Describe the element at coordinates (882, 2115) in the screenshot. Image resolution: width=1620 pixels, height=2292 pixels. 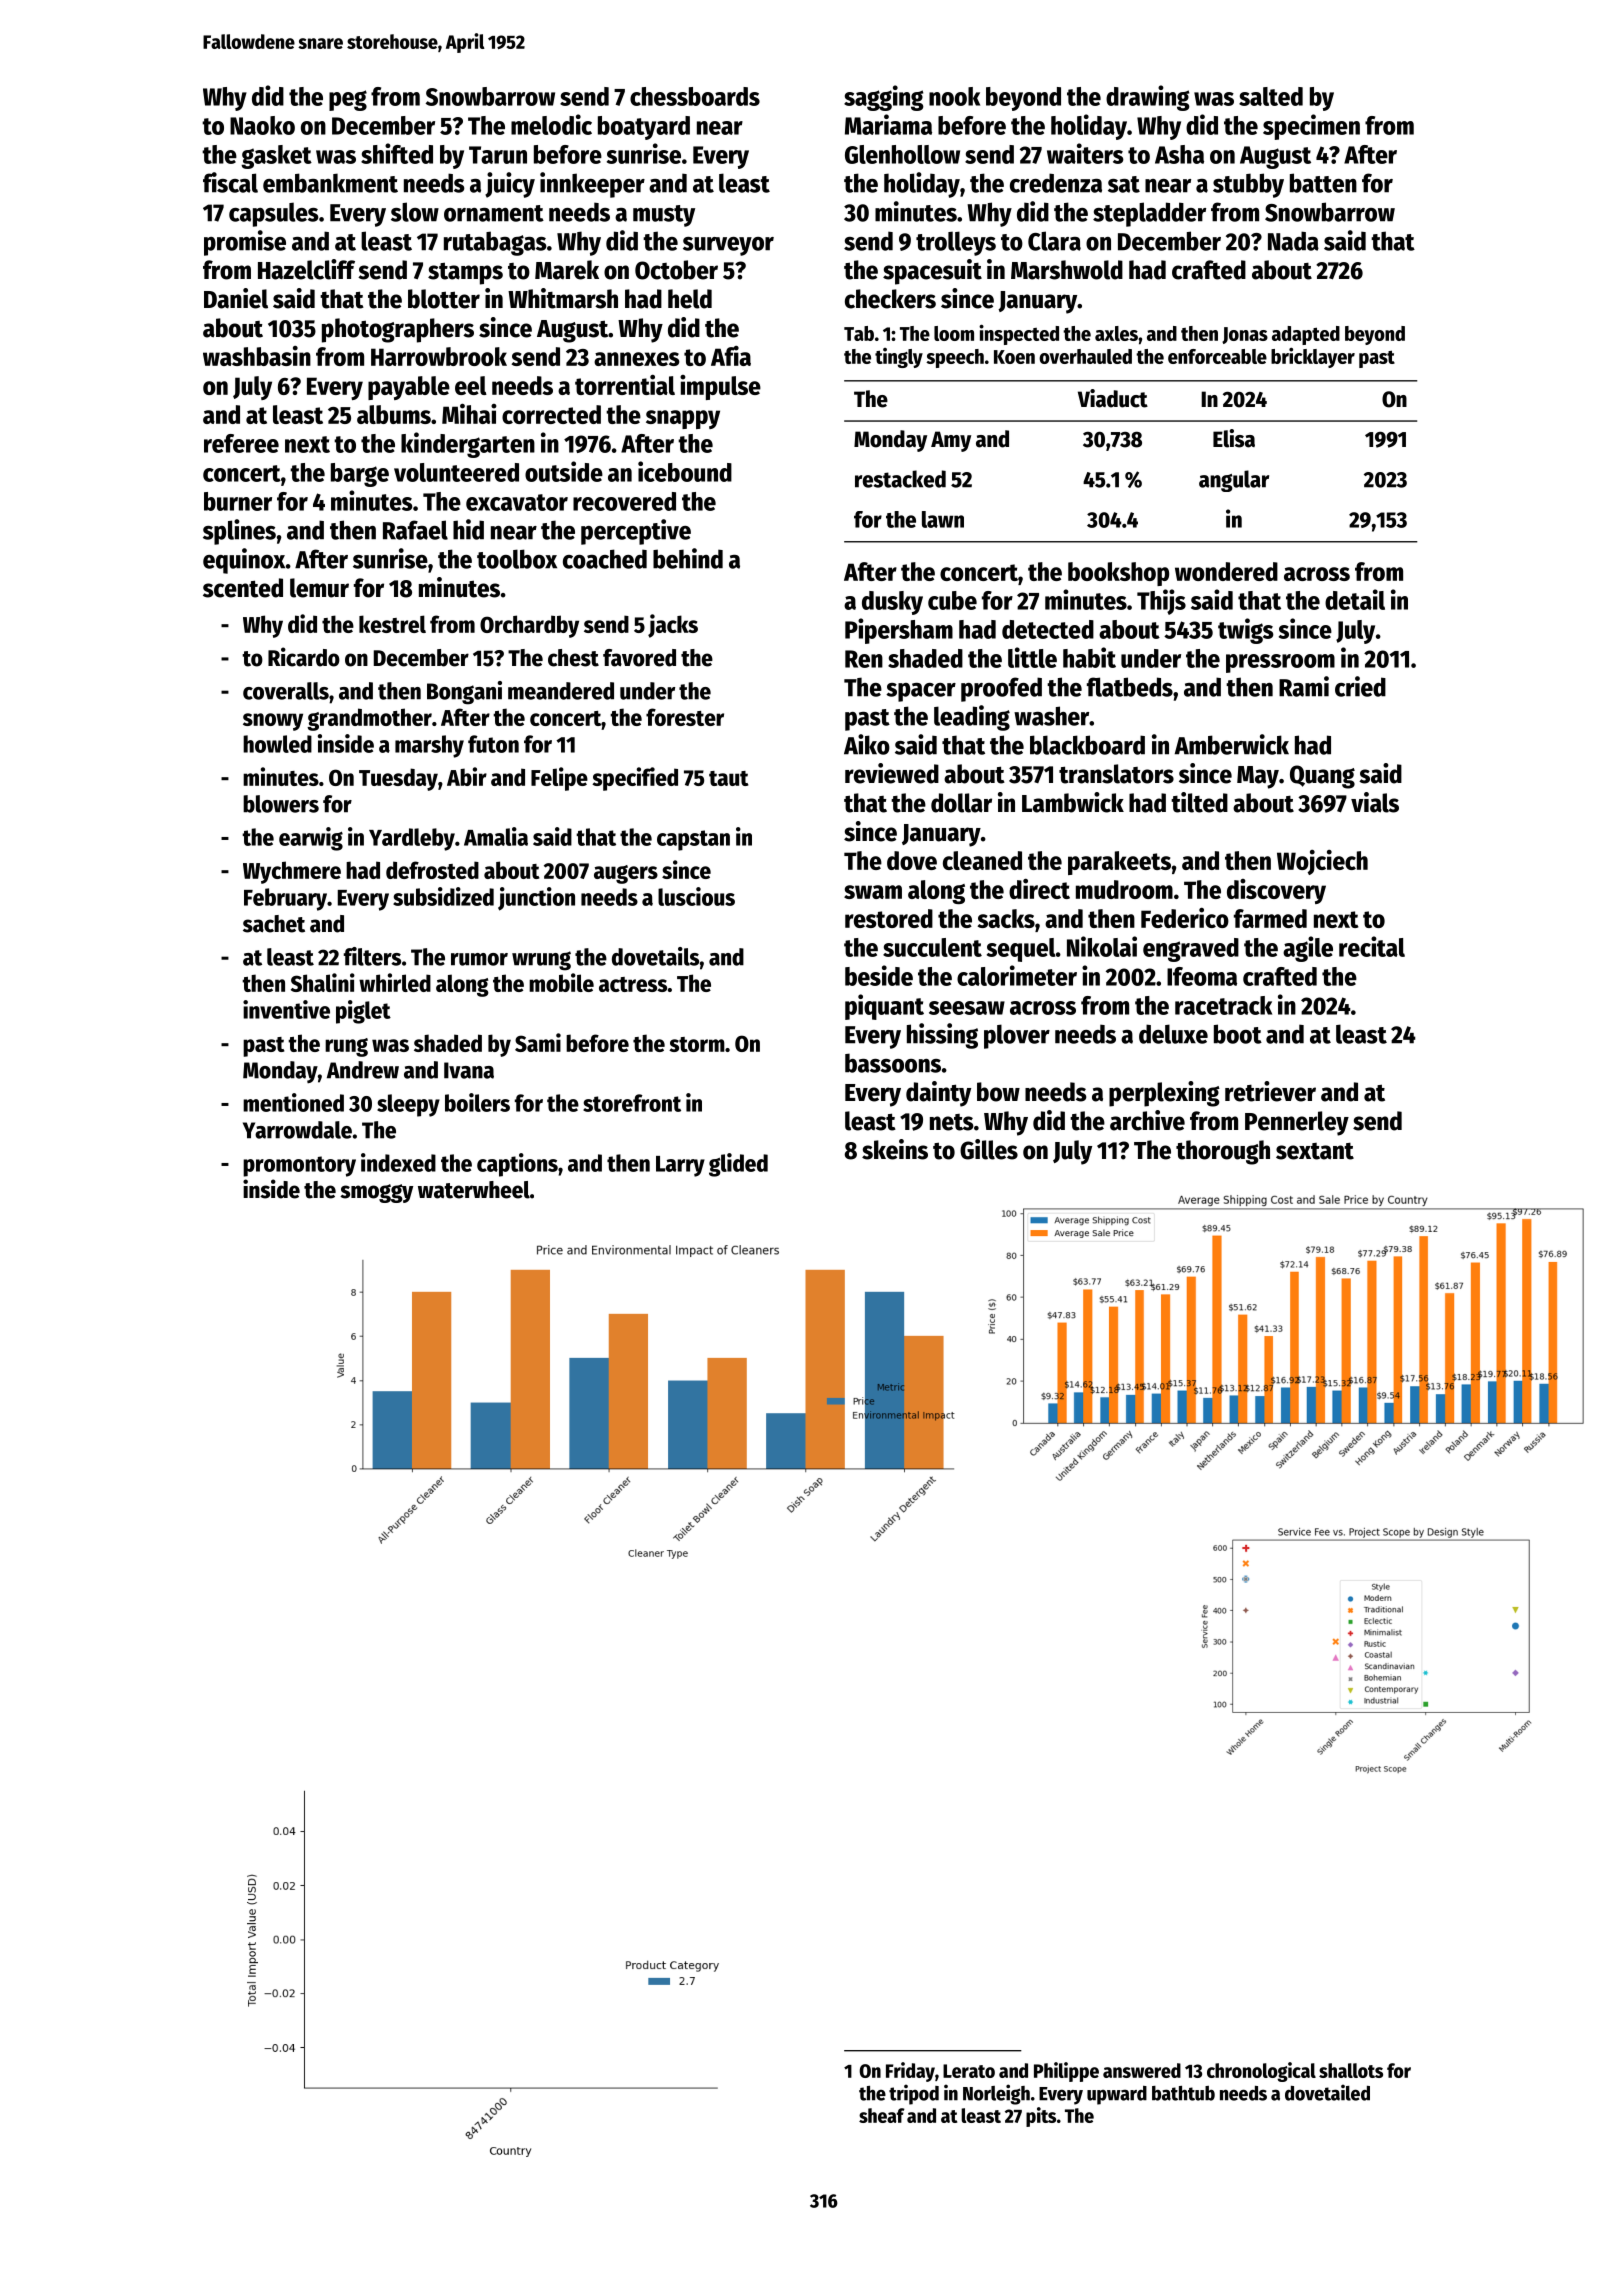
I see `sheaf` at that location.
